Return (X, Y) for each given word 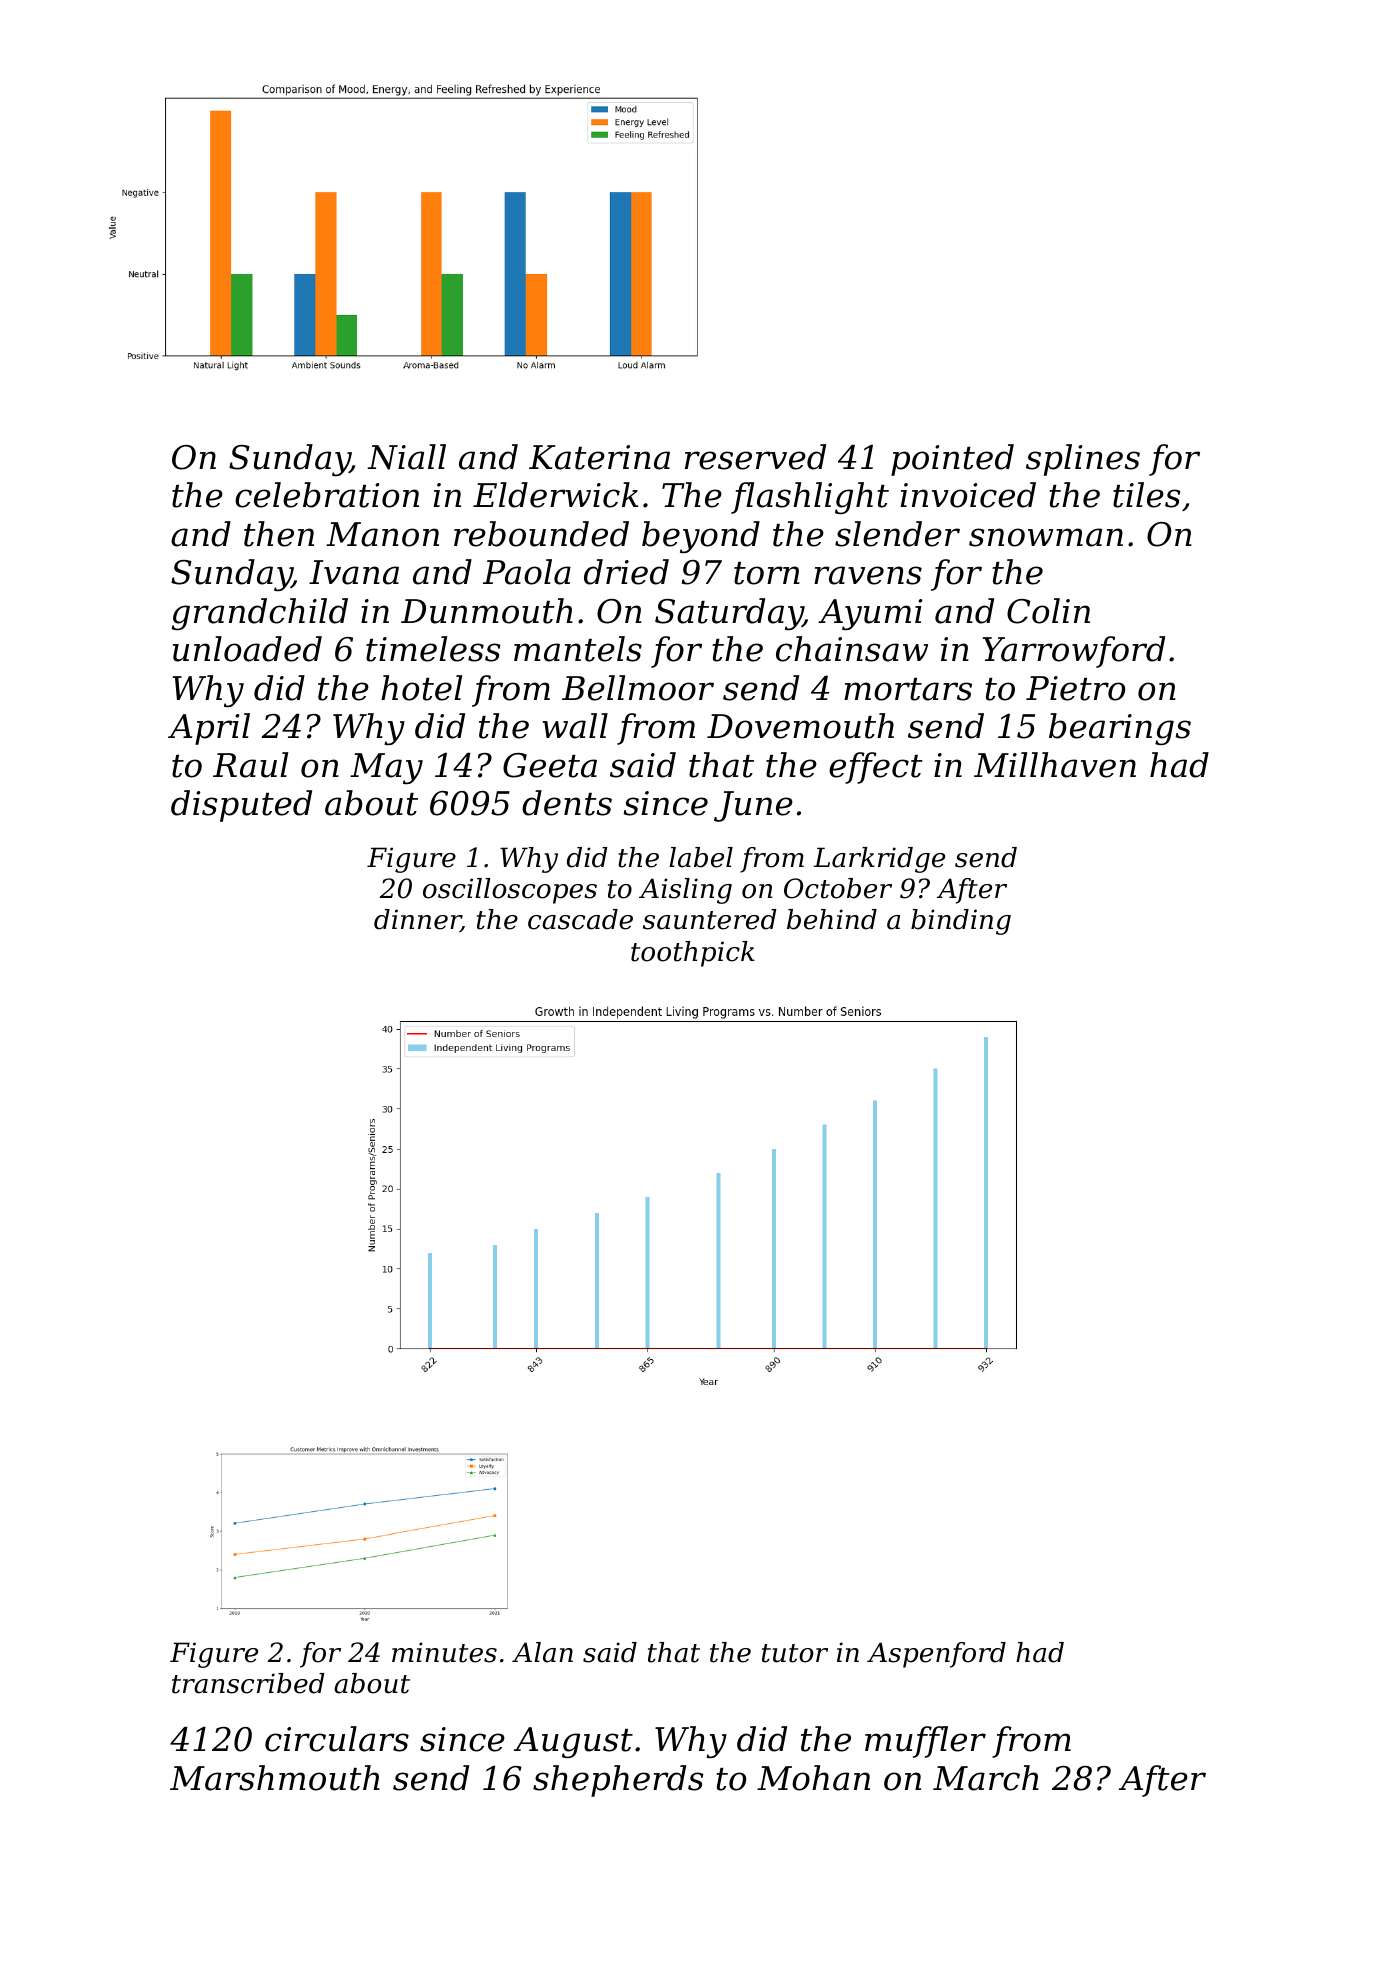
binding (961, 922)
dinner (417, 920)
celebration (327, 495)
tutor (795, 1653)
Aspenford (936, 1655)
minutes (444, 1652)
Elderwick (555, 495)
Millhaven (1055, 765)
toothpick (693, 954)
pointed (952, 460)
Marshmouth (275, 1778)
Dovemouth (800, 726)
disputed (241, 806)
